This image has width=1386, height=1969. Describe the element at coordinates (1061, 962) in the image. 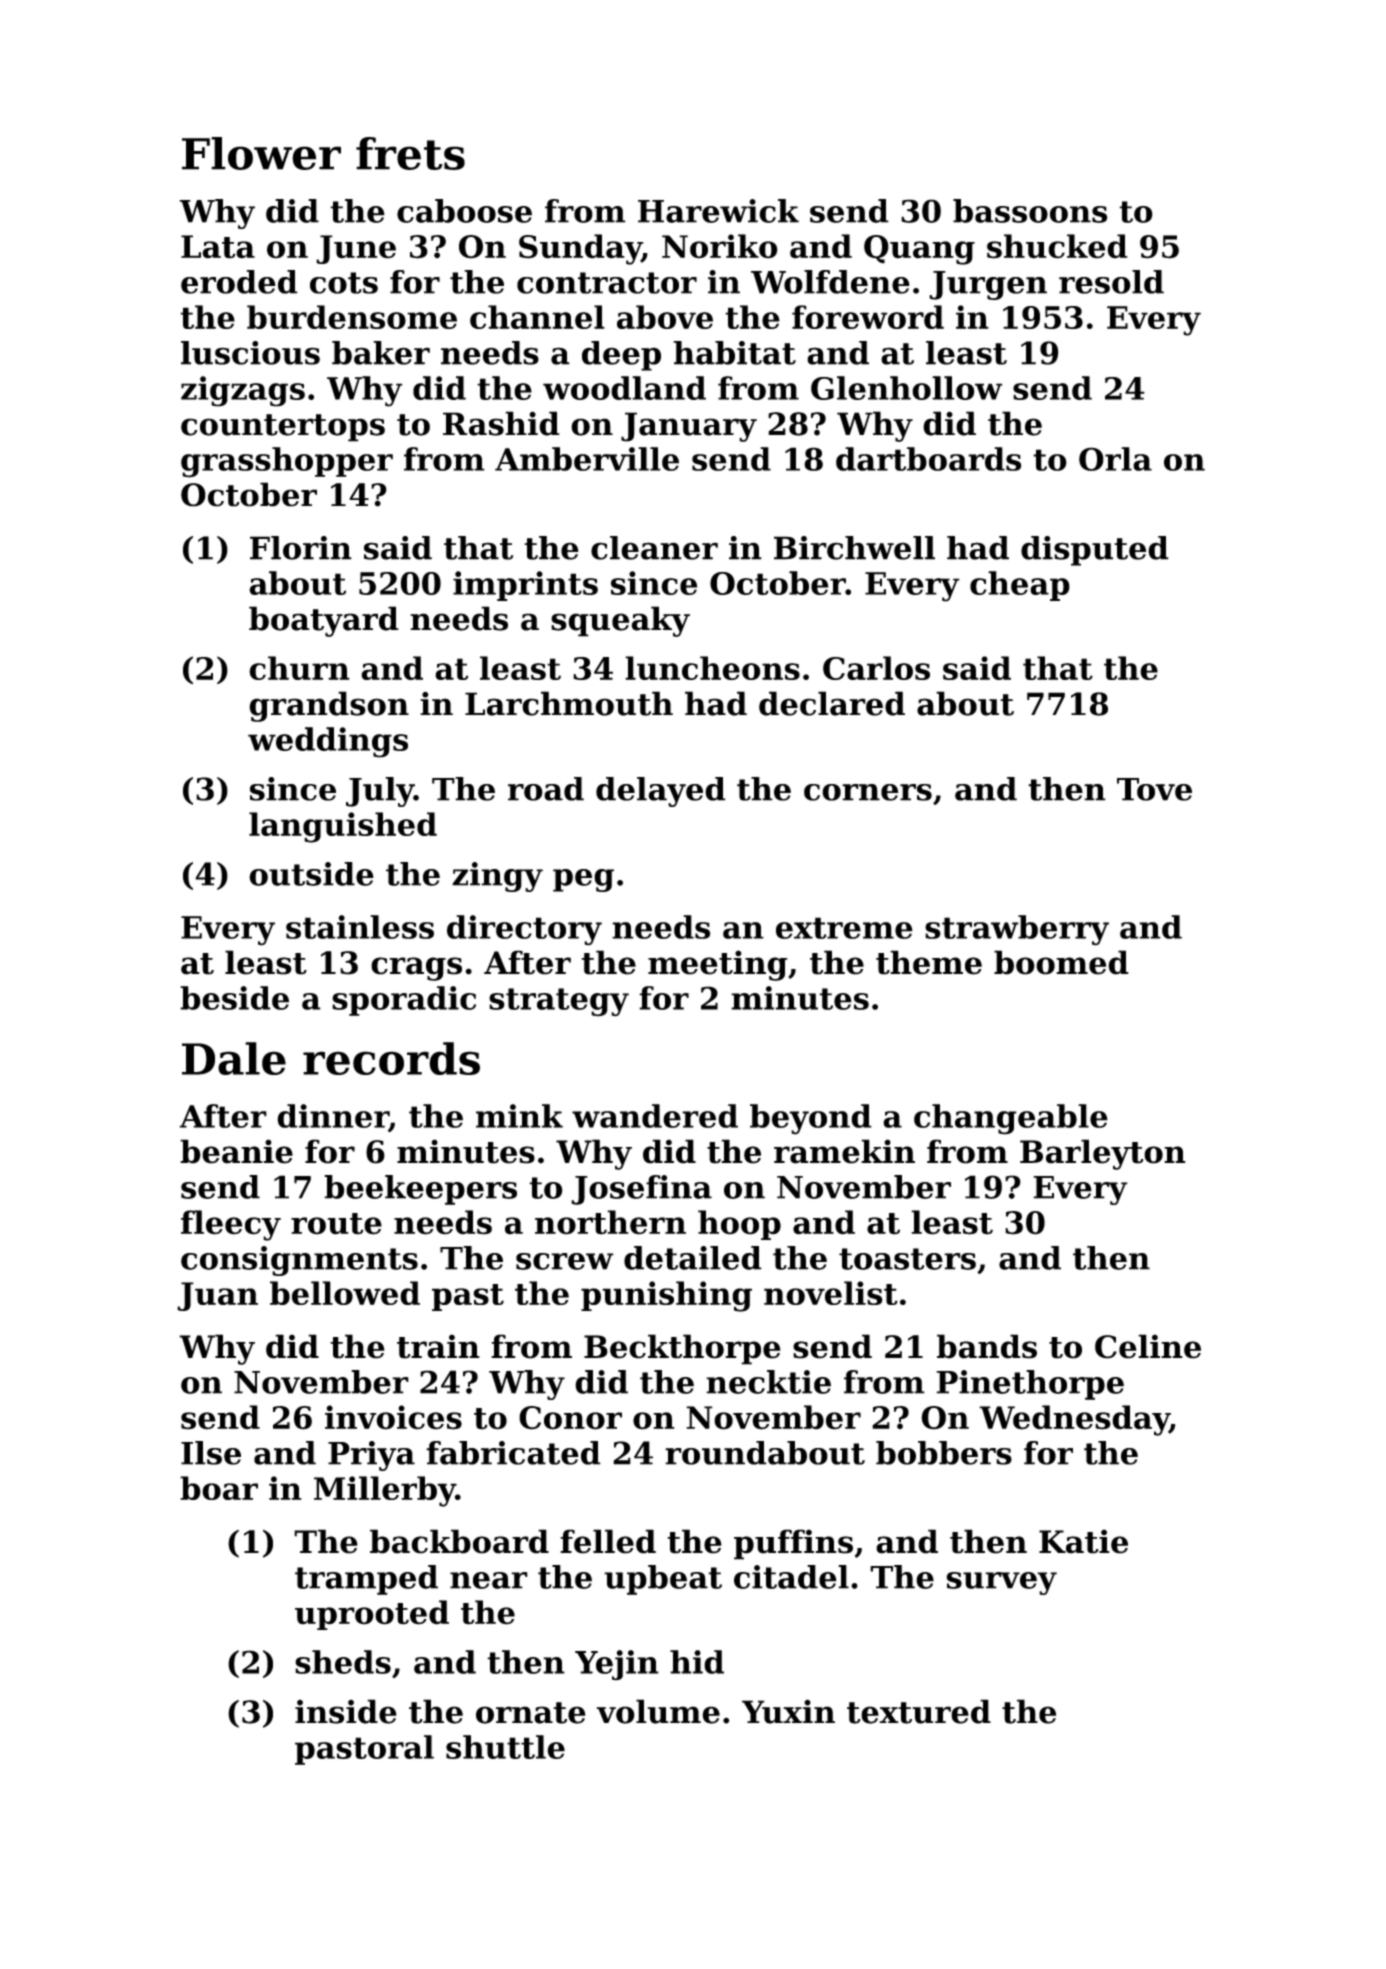

I see `boomed` at that location.
